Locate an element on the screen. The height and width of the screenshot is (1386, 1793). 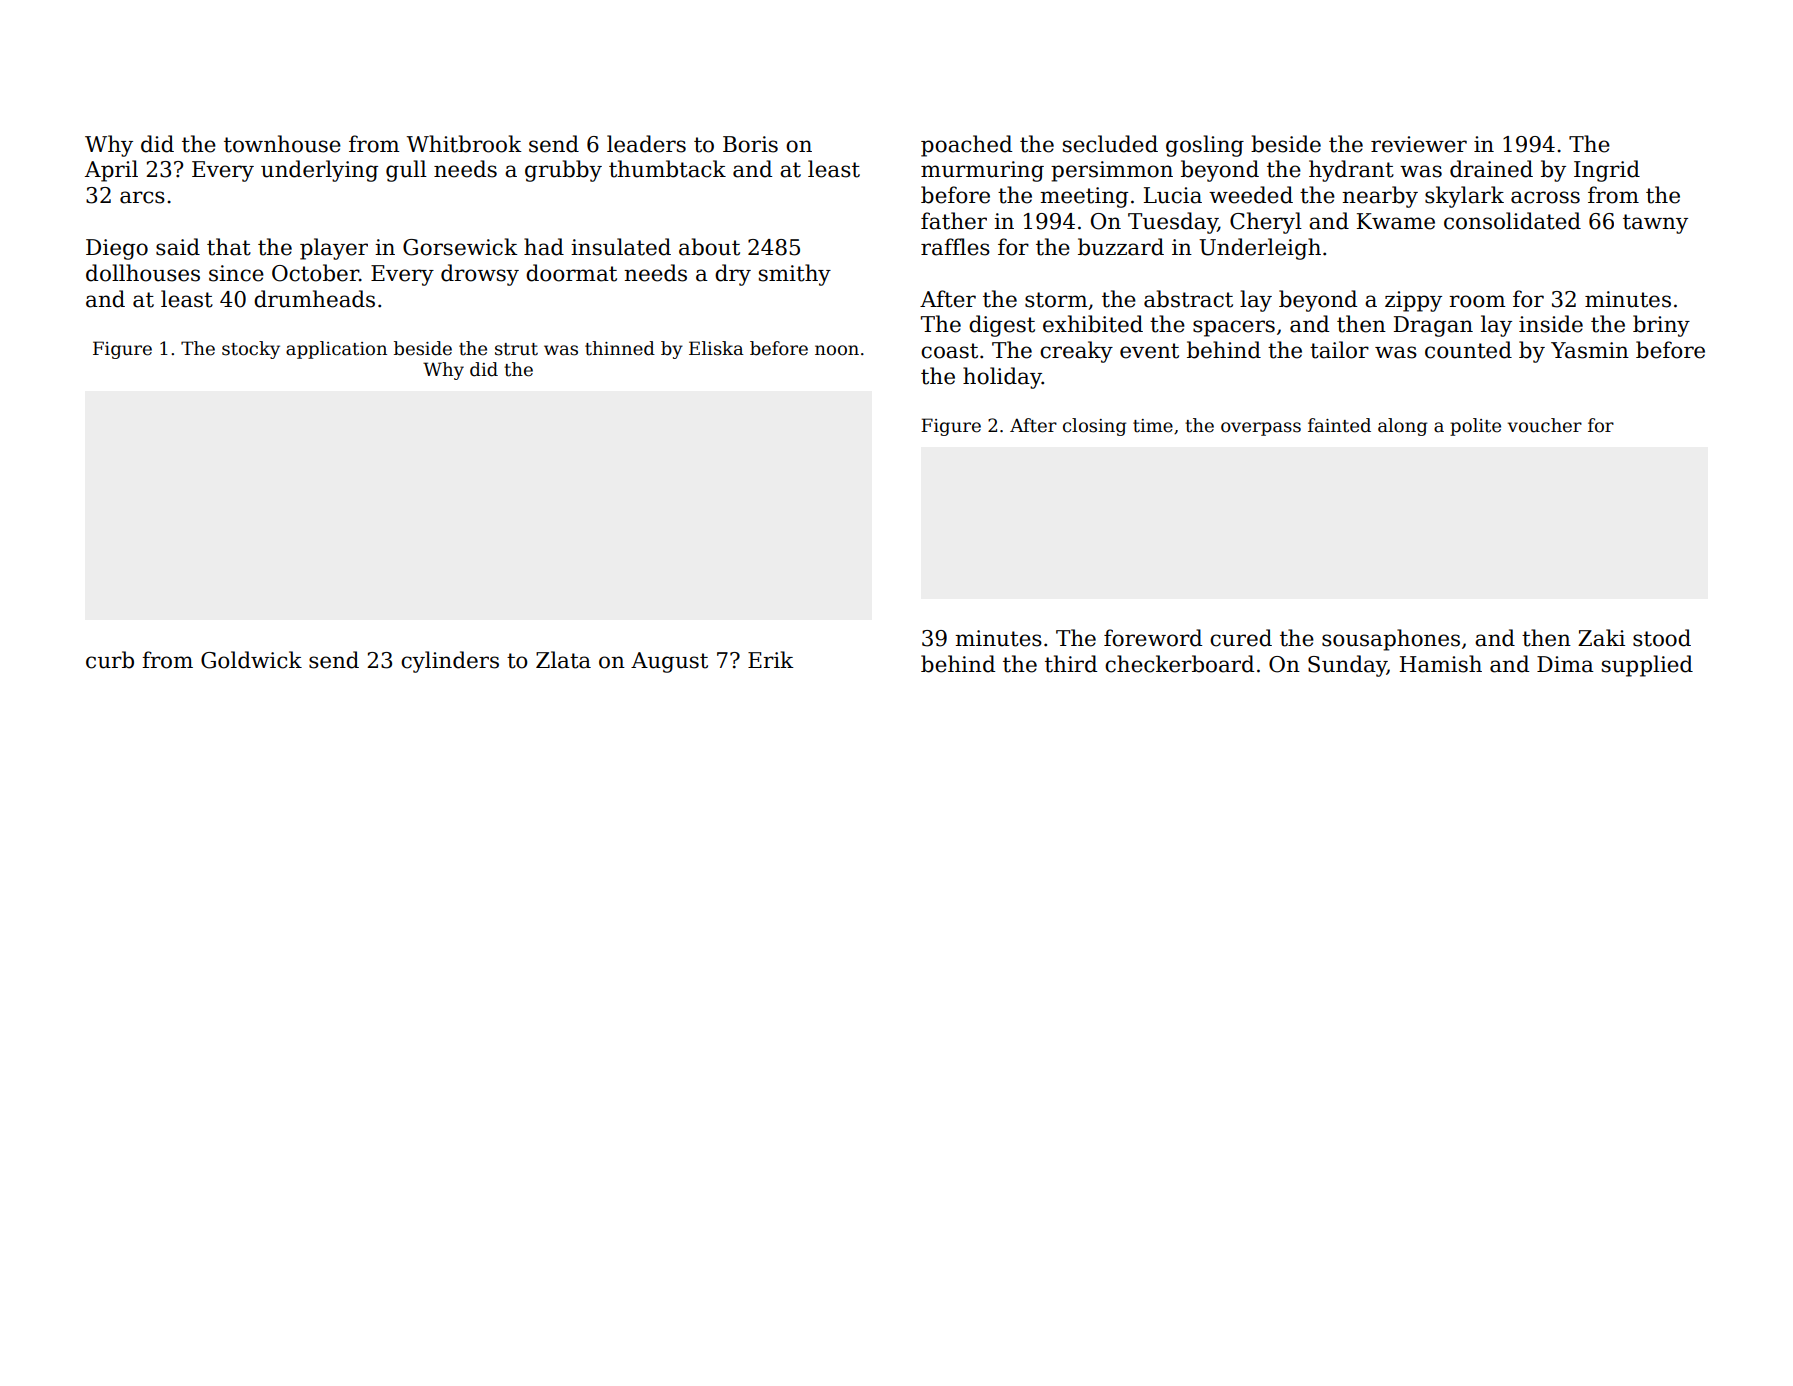
grubby is located at coordinates (563, 171).
